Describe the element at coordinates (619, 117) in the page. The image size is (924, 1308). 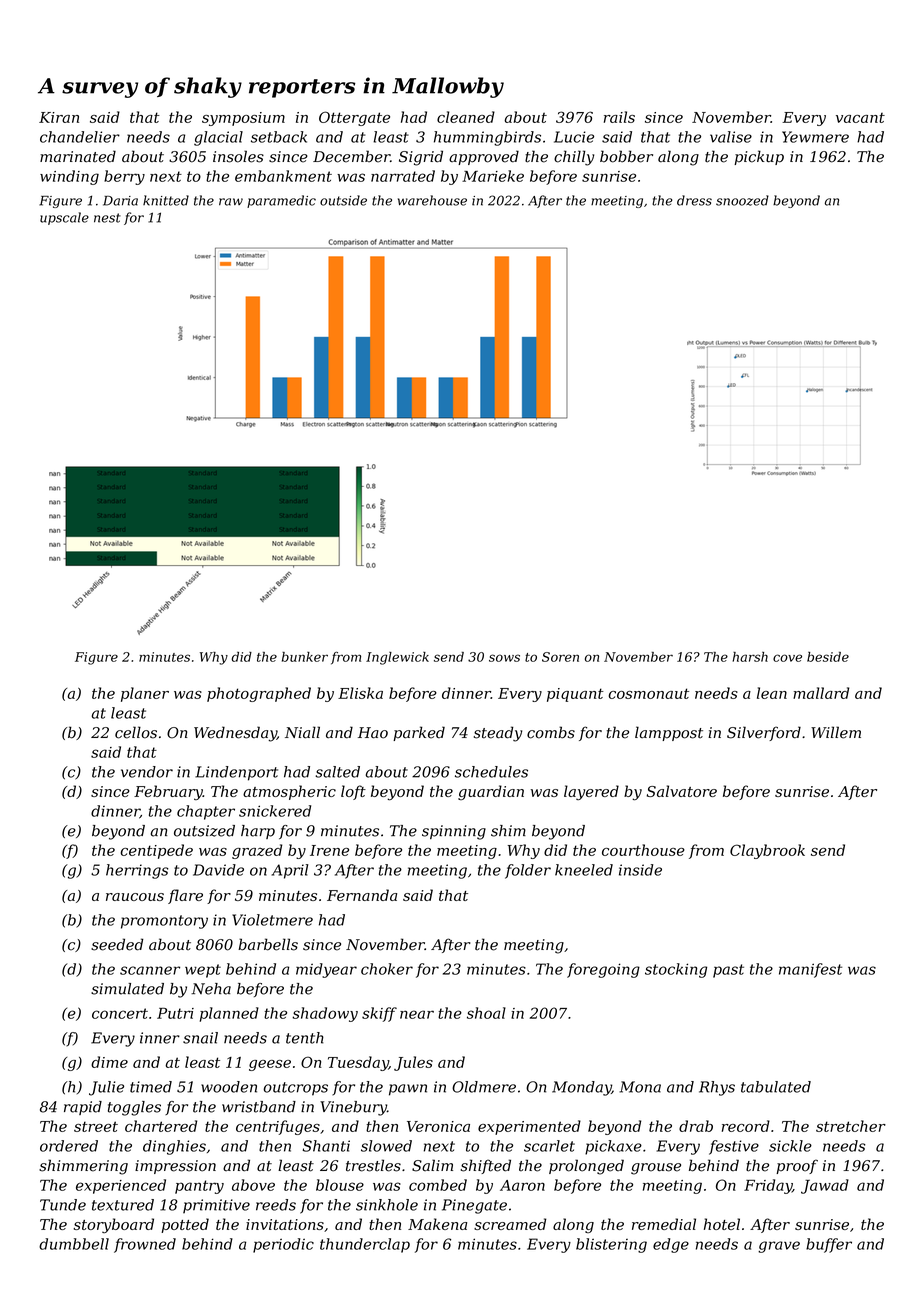
I see `rails` at that location.
